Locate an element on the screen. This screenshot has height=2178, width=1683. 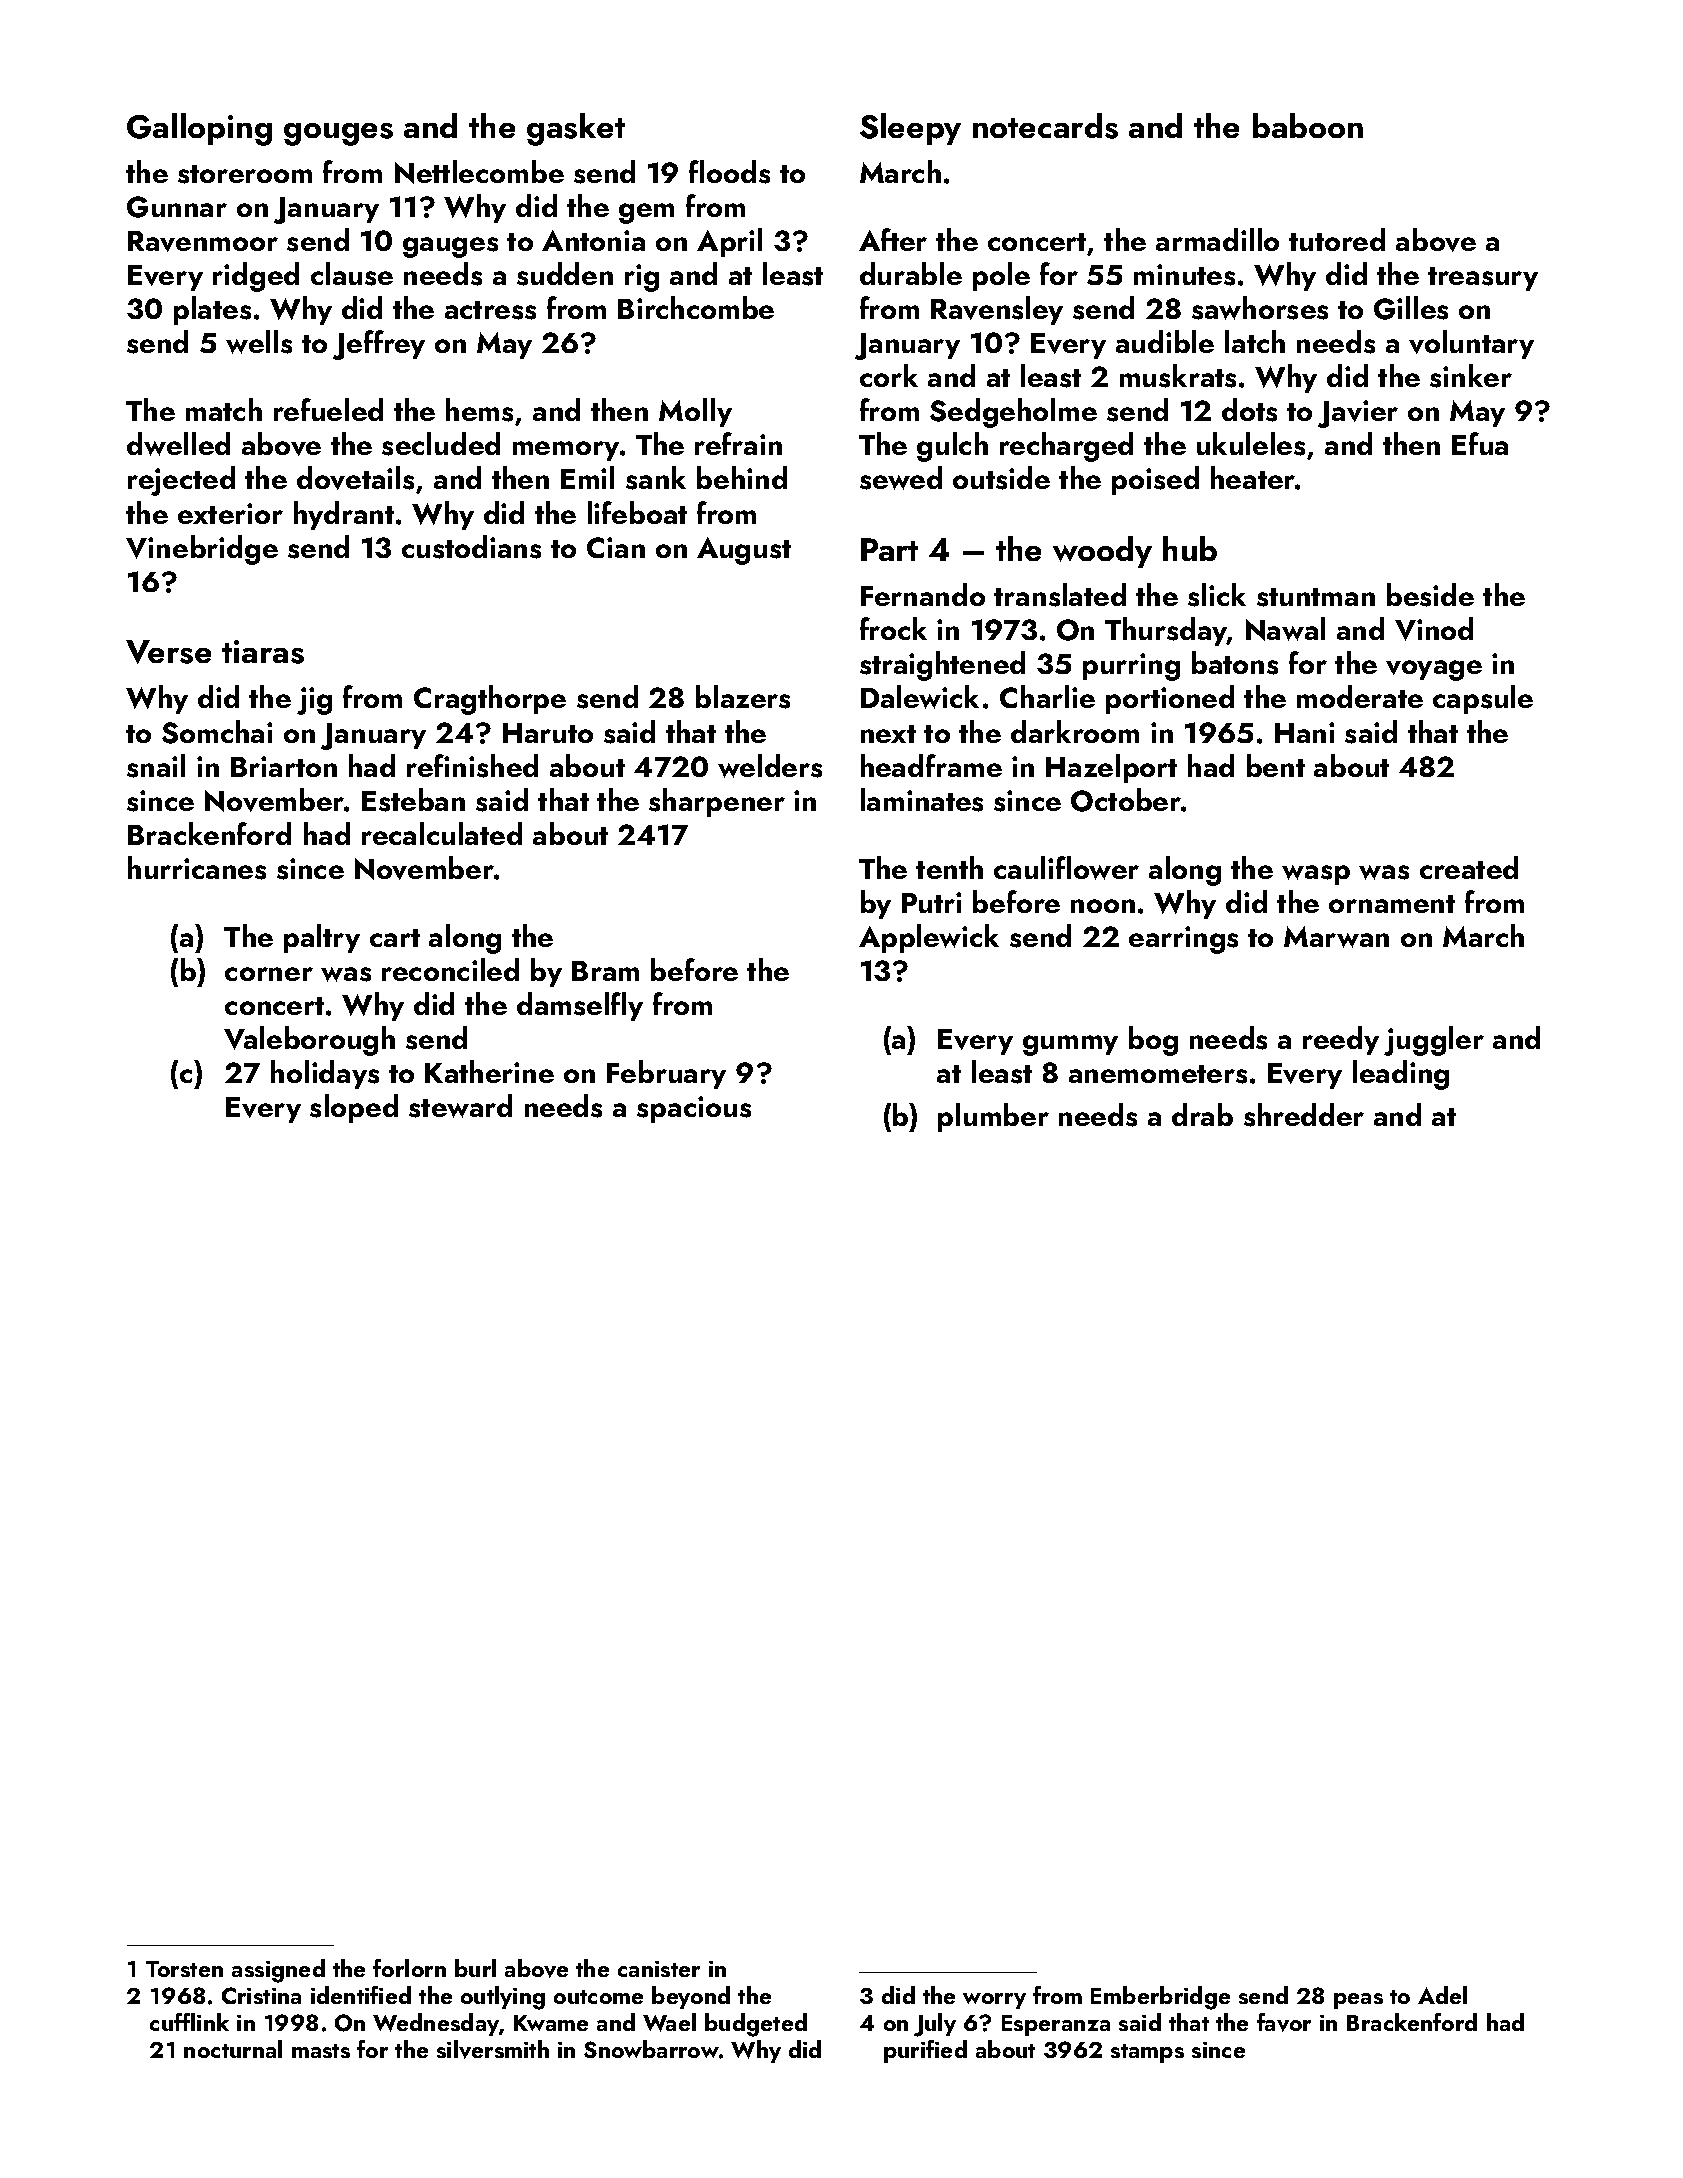
Vinod is located at coordinates (1434, 629).
